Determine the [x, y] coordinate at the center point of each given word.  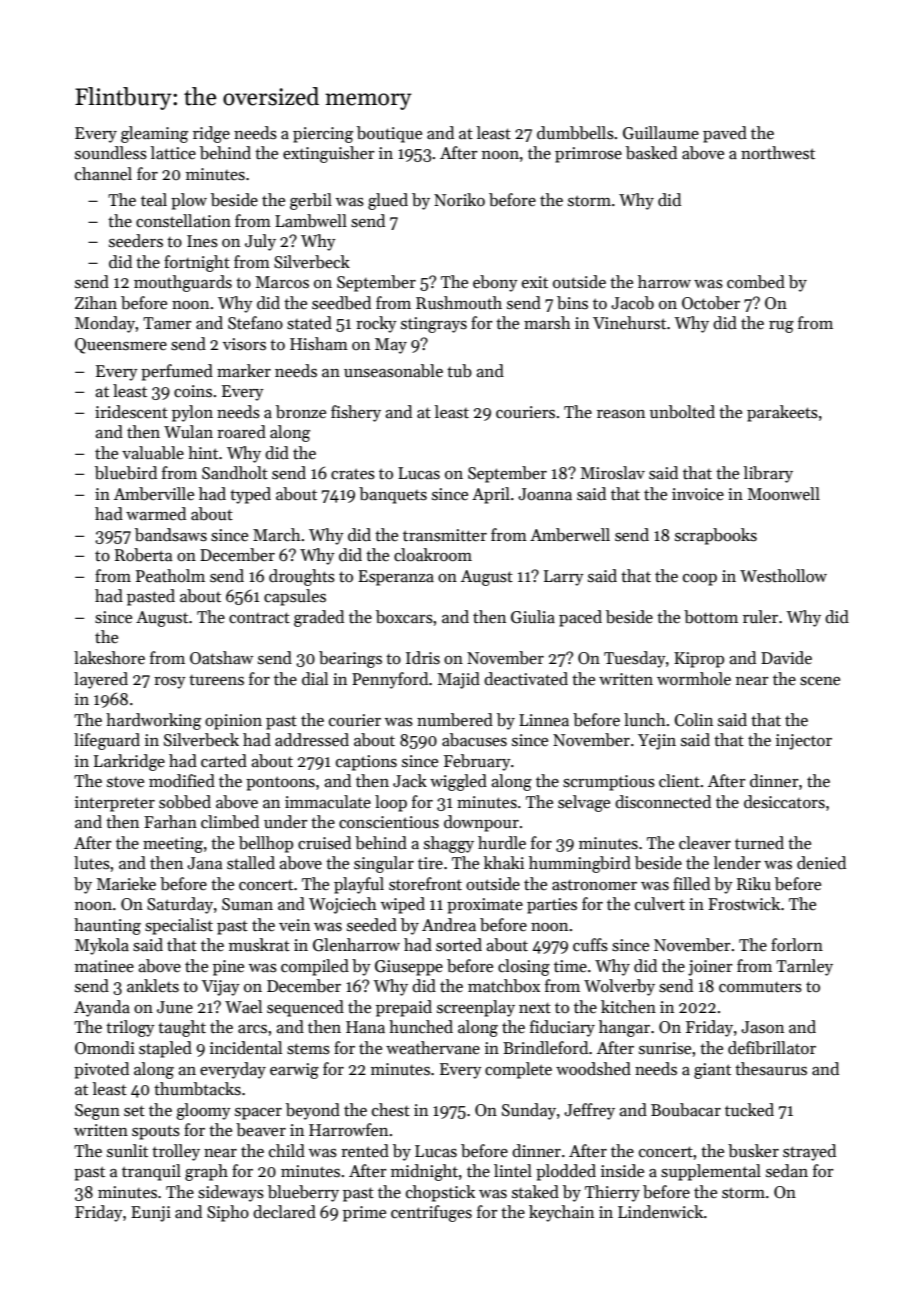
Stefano [255, 323]
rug [781, 327]
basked [651, 153]
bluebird [126, 473]
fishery [356, 413]
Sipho [228, 1213]
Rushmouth [459, 303]
